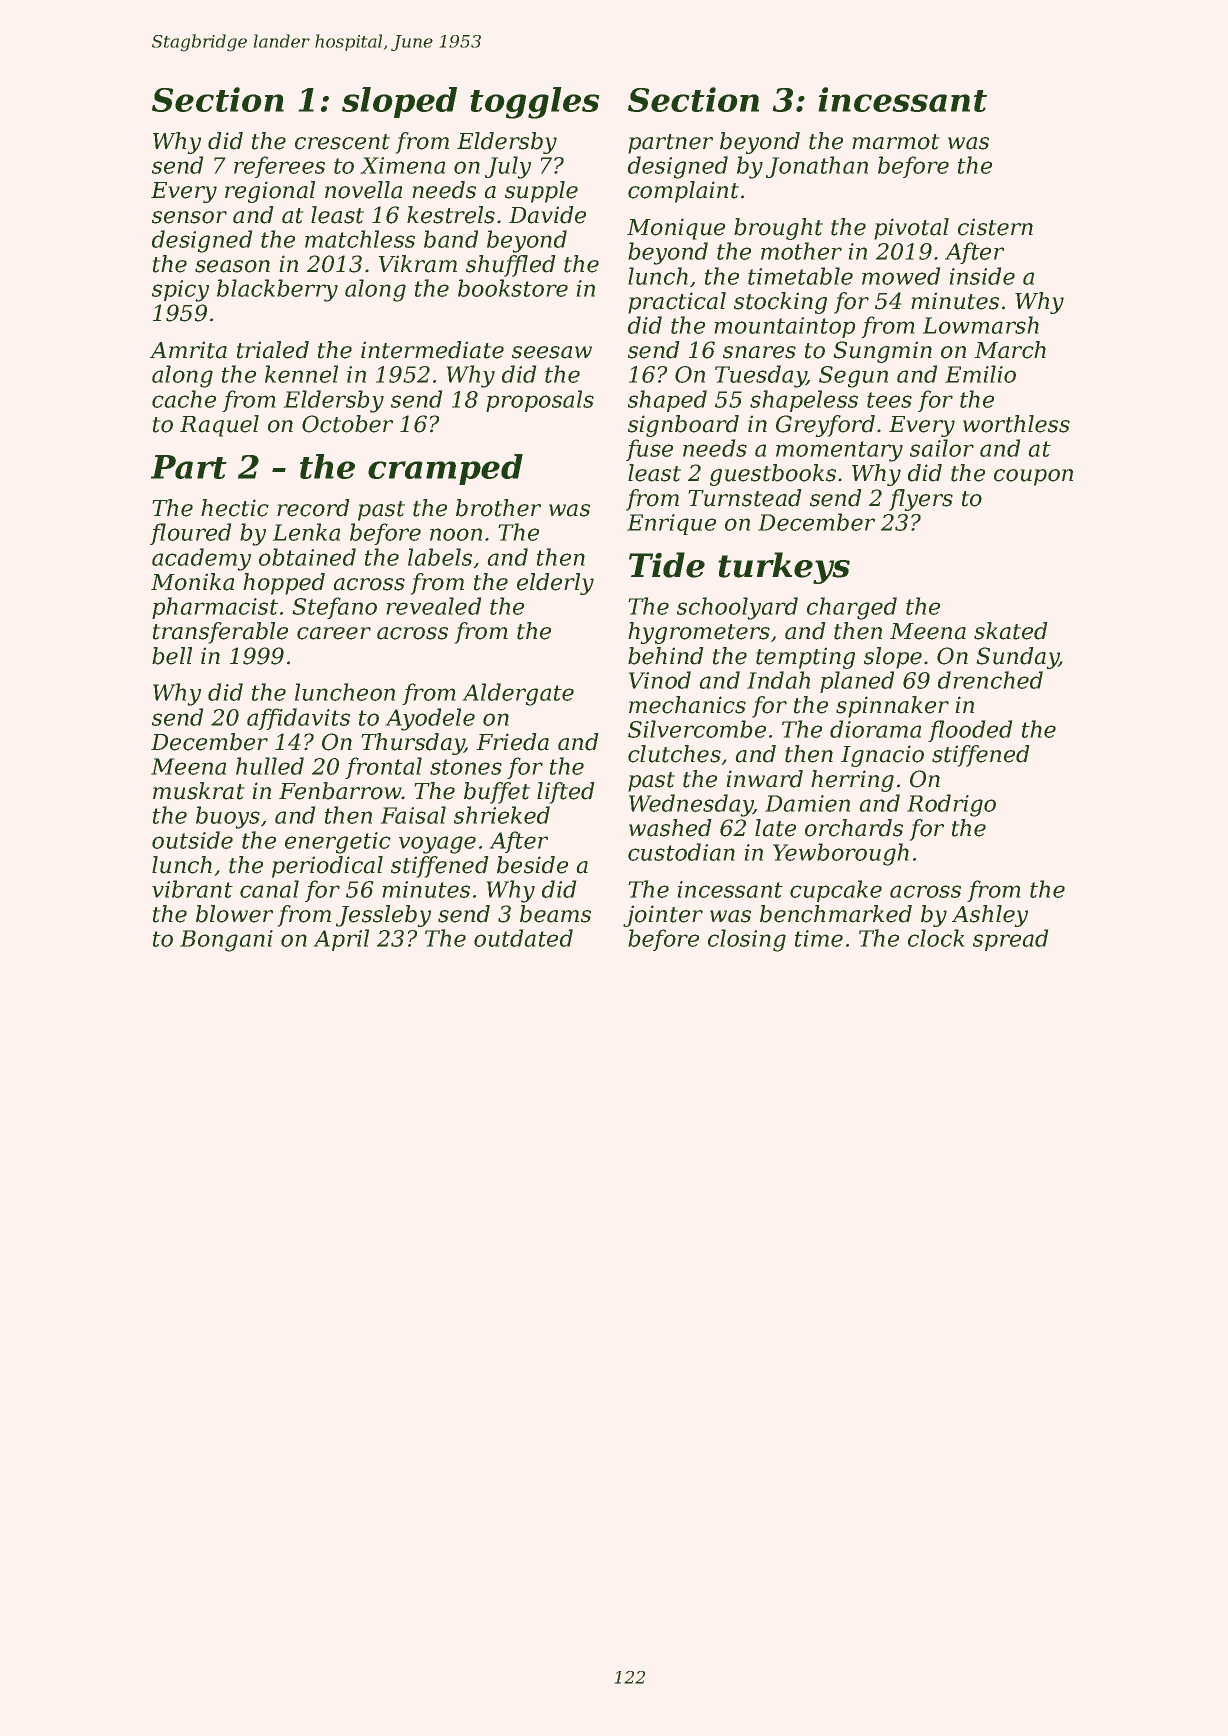 The width and height of the screenshot is (1228, 1736). What do you see at coordinates (784, 327) in the screenshot?
I see `mountaintop` at bounding box center [784, 327].
